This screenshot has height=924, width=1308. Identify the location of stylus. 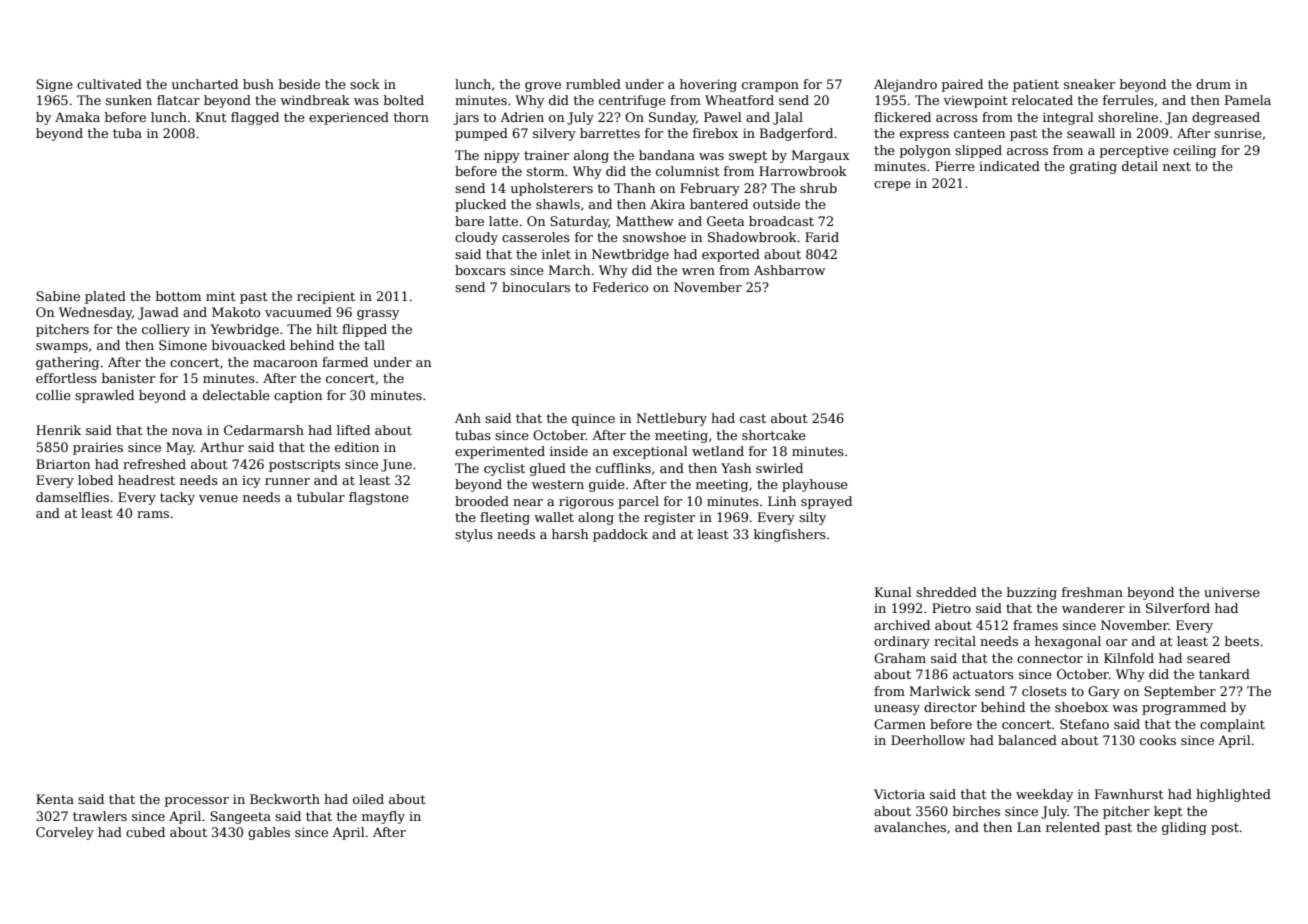
(474, 535).
